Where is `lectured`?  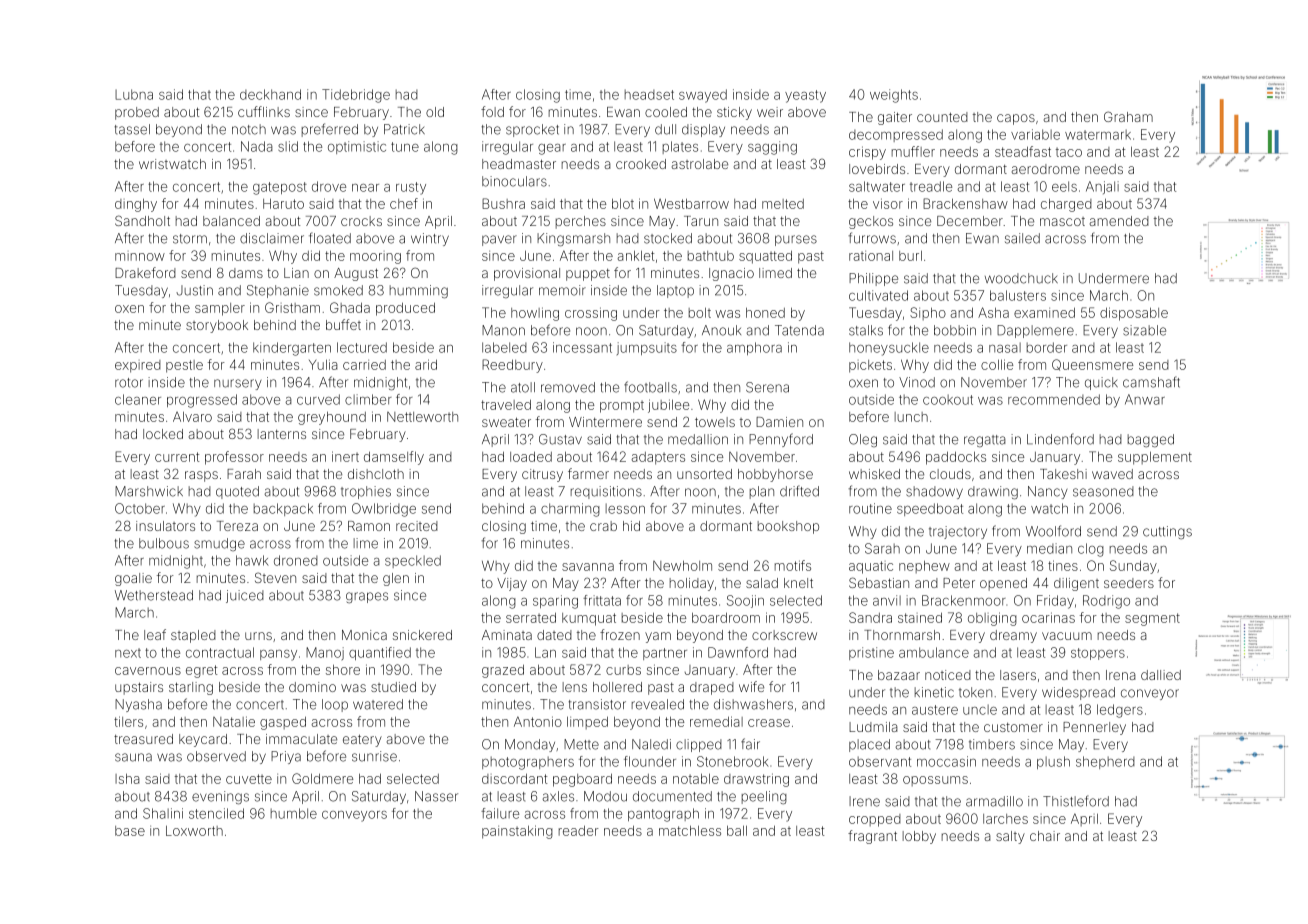 lectured is located at coordinates (362, 347).
